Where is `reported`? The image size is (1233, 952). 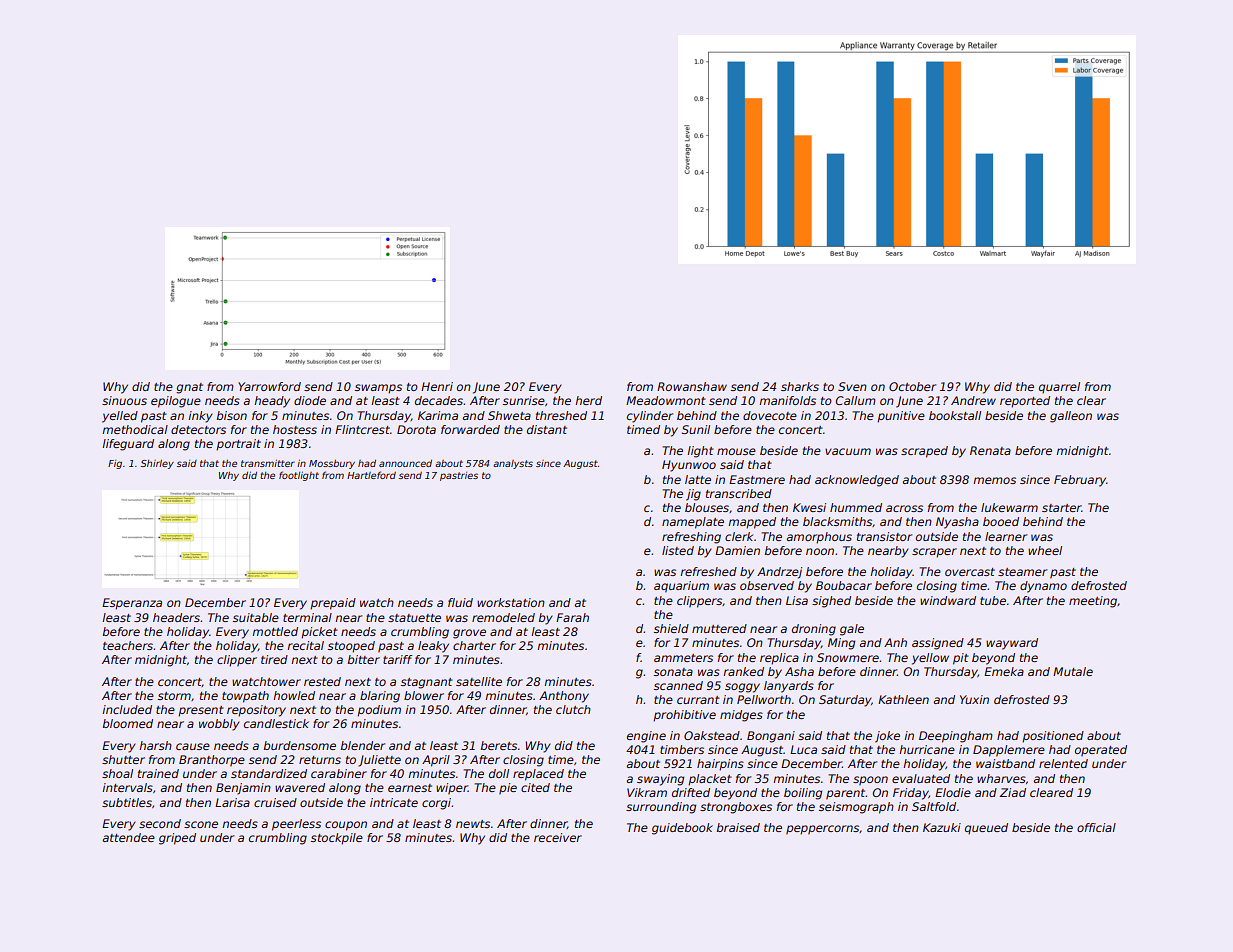 reported is located at coordinates (1025, 402).
